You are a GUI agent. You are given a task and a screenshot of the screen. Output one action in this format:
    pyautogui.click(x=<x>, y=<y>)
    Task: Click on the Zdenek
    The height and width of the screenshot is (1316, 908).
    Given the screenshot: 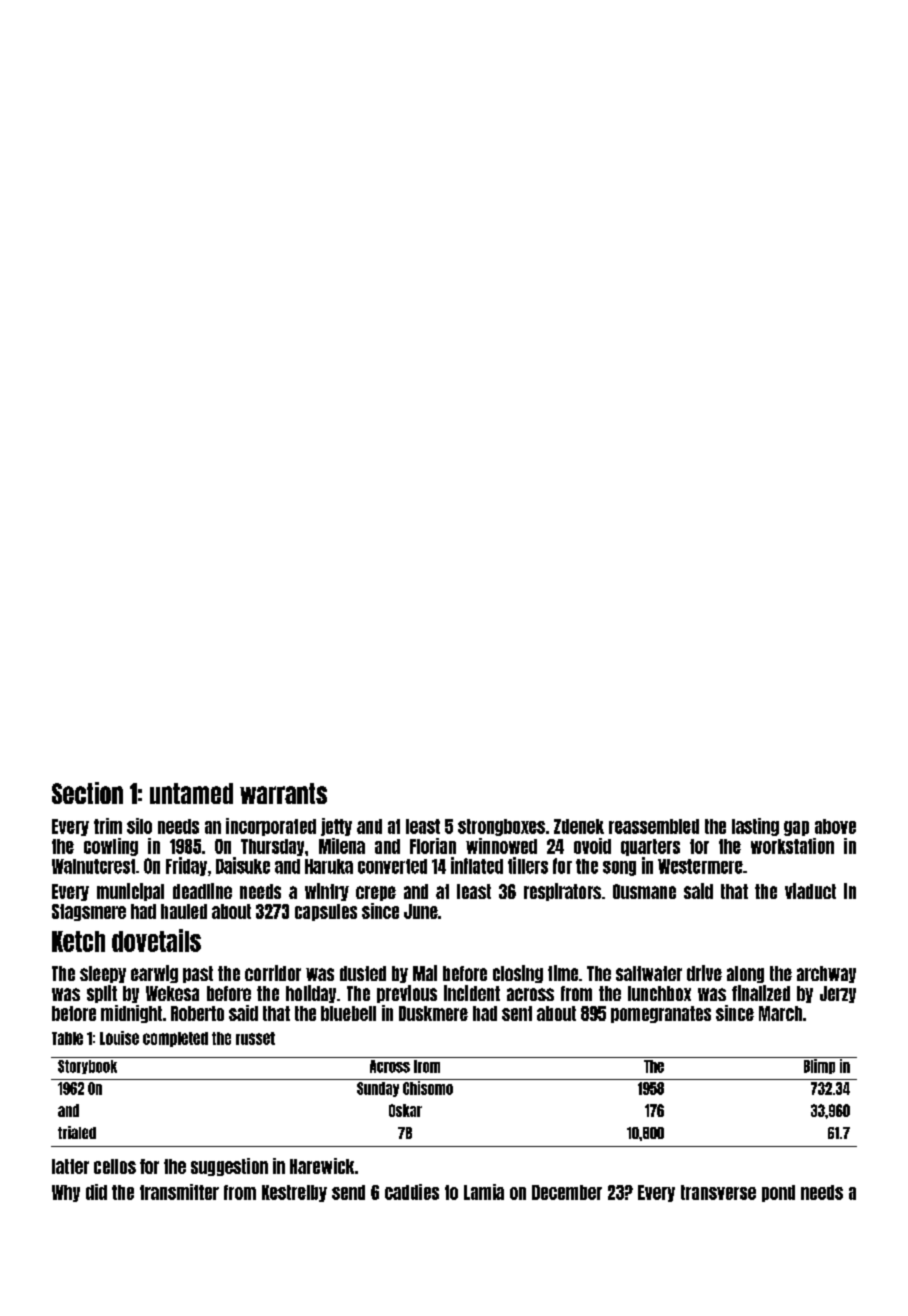 What is the action you would take?
    pyautogui.click(x=579, y=826)
